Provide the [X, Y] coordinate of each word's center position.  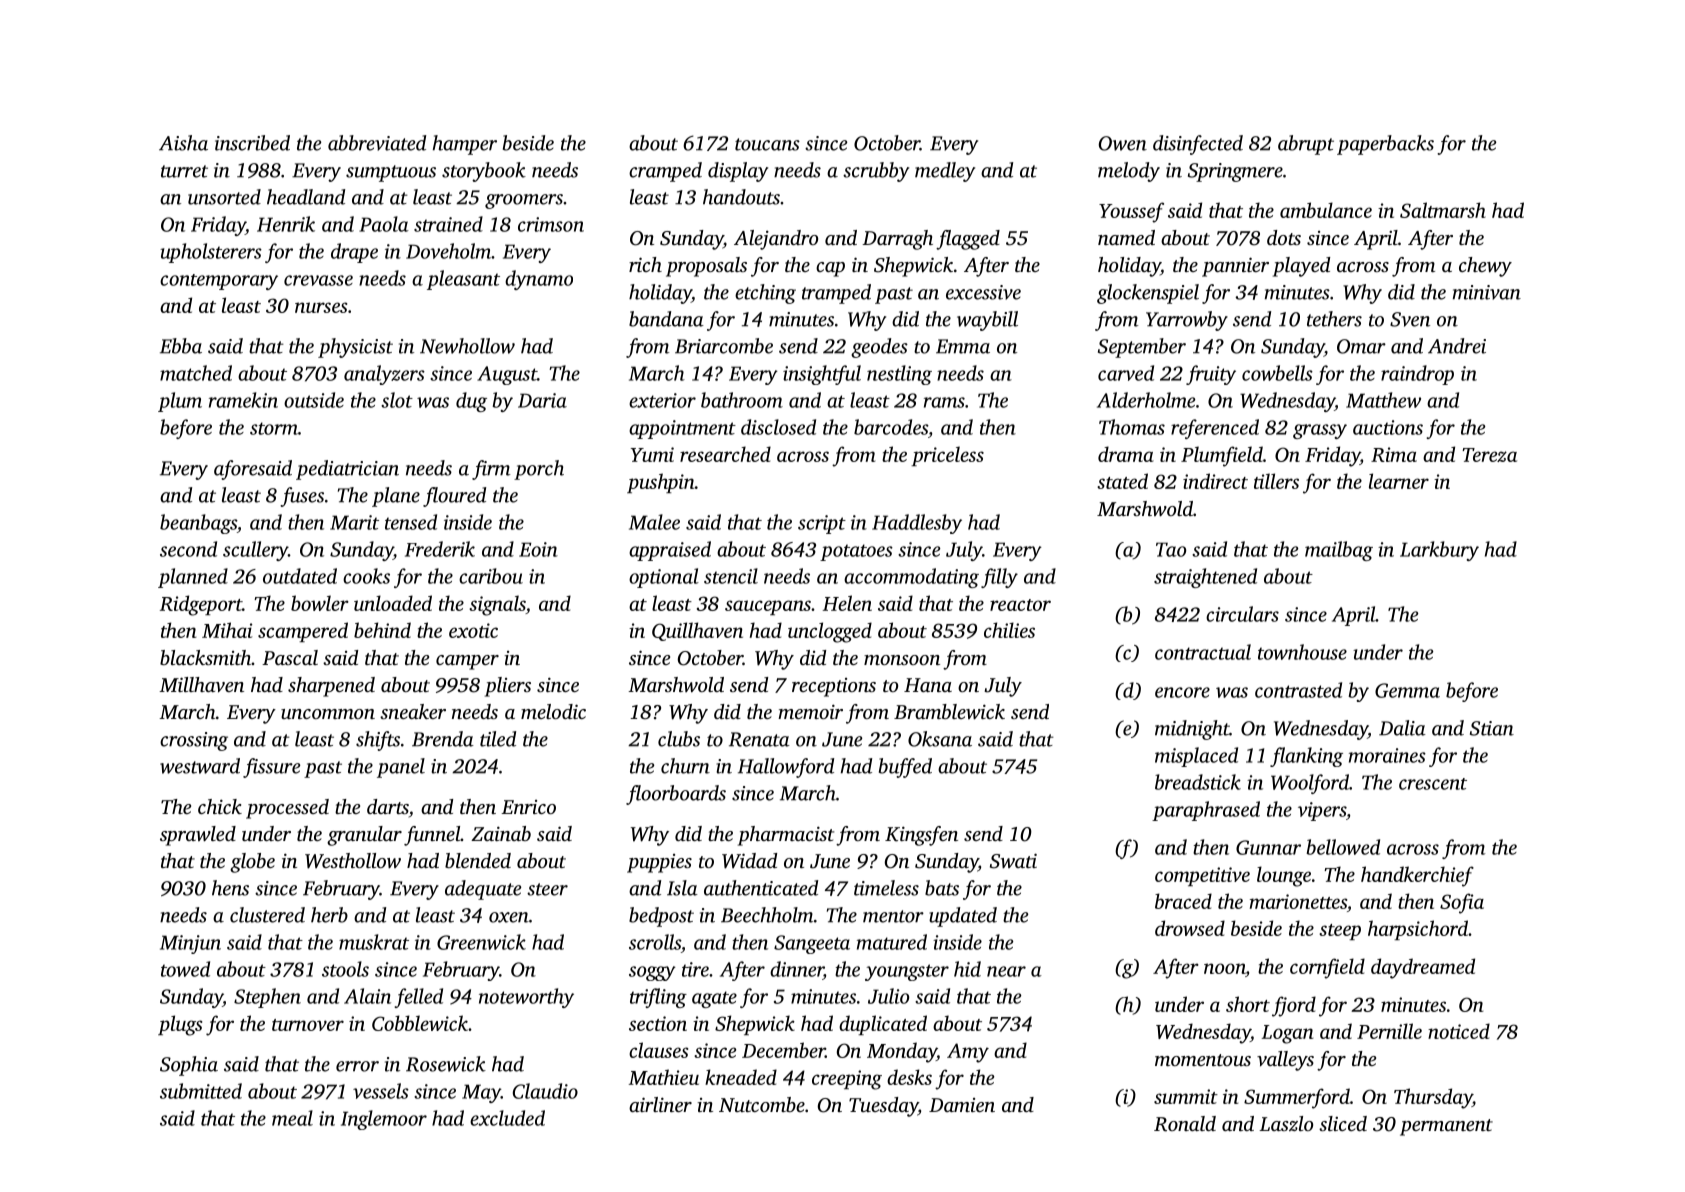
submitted [201, 1091]
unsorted [224, 197]
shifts [378, 741]
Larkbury [1439, 551]
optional [664, 578]
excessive [983, 292]
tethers [1334, 319]
